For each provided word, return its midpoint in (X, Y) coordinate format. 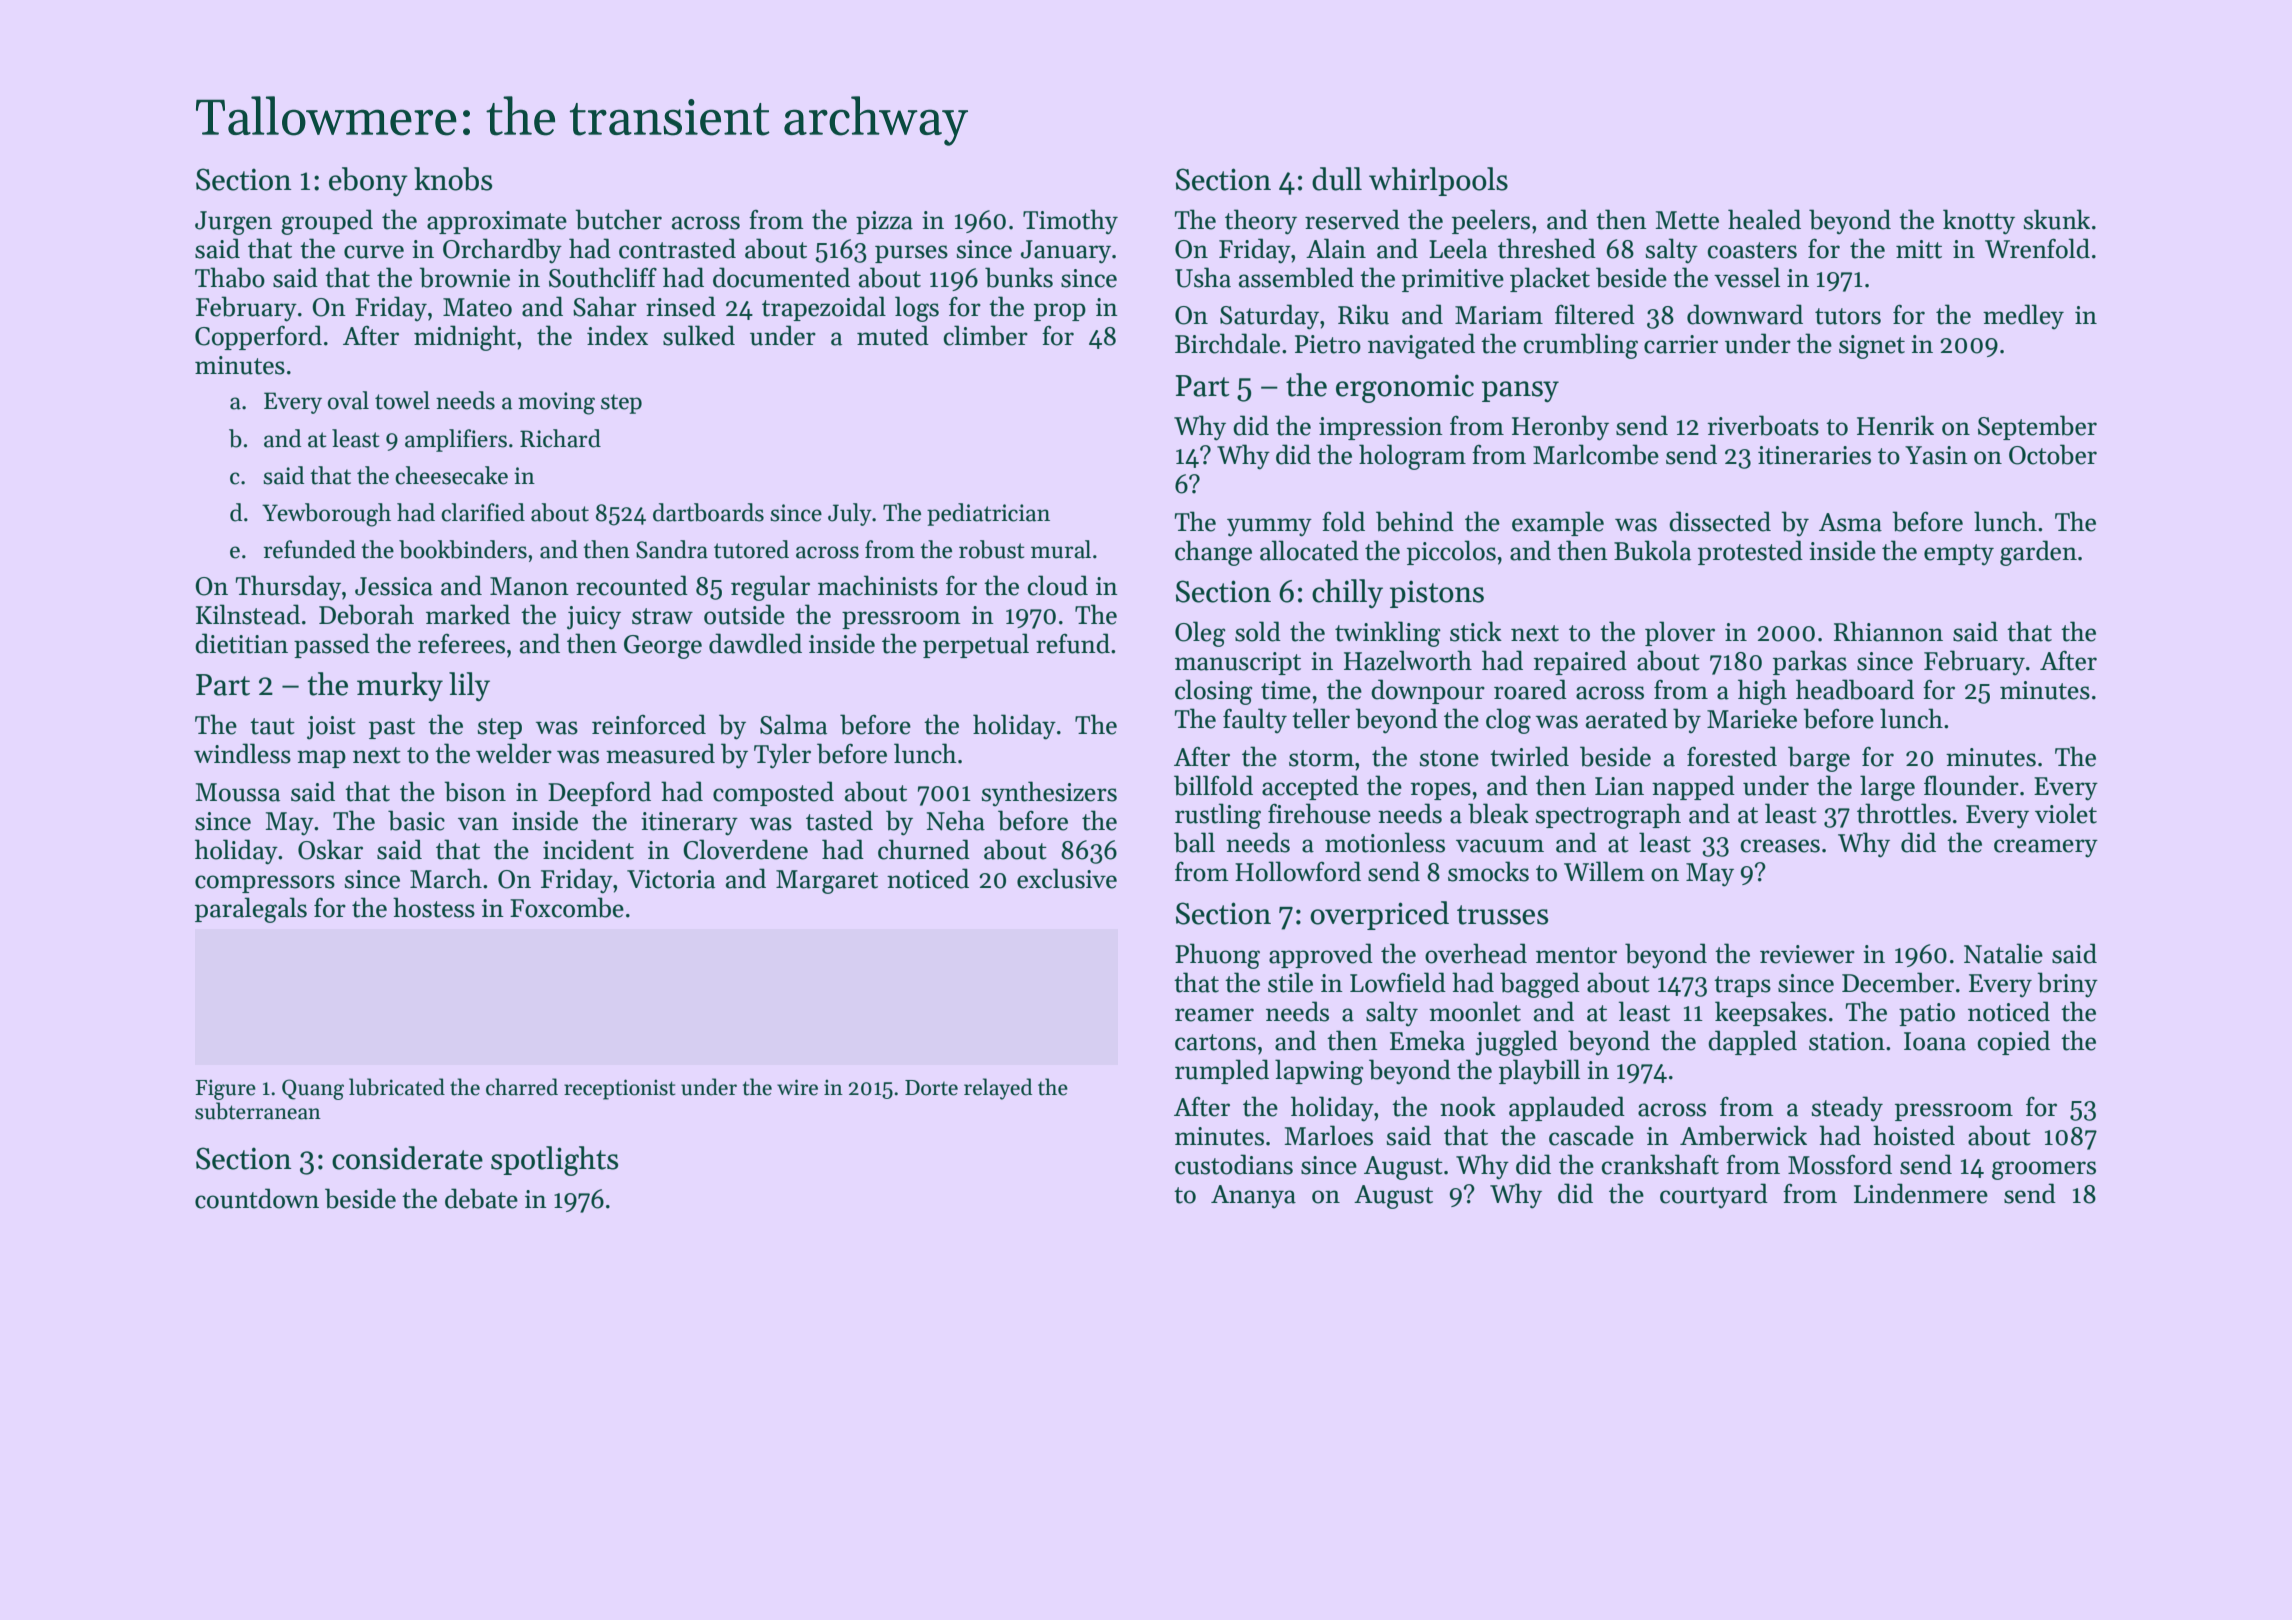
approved (1321, 955)
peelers (1491, 221)
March (446, 878)
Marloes (1329, 1135)
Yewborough (326, 515)
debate (481, 1198)
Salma (793, 724)
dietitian (241, 643)
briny (2067, 985)
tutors (1848, 316)
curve (374, 252)
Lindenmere (1921, 1193)
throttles (1904, 813)
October (2053, 454)
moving (556, 403)
